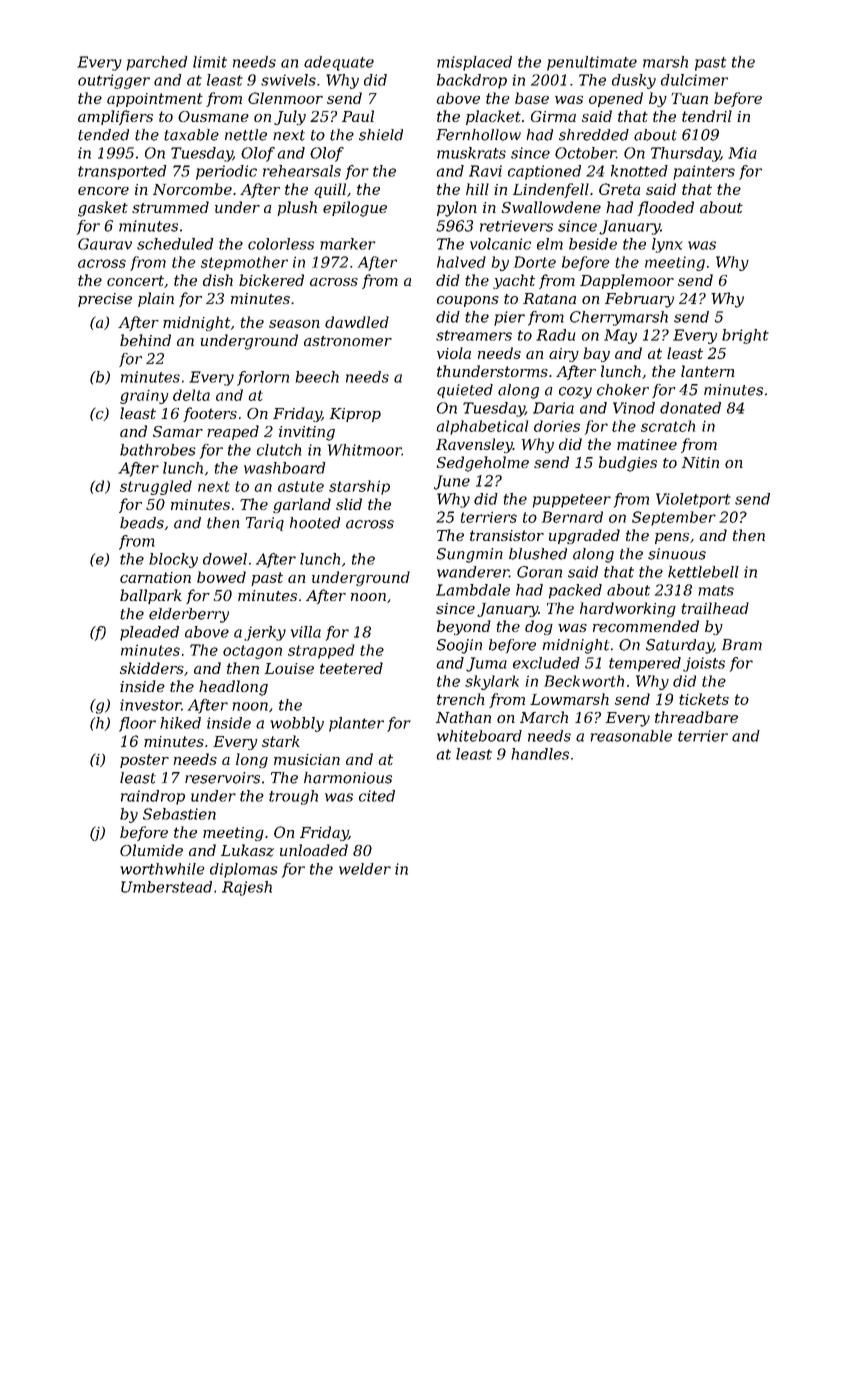  Describe the element at coordinates (645, 664) in the document. I see `tempered` at that location.
